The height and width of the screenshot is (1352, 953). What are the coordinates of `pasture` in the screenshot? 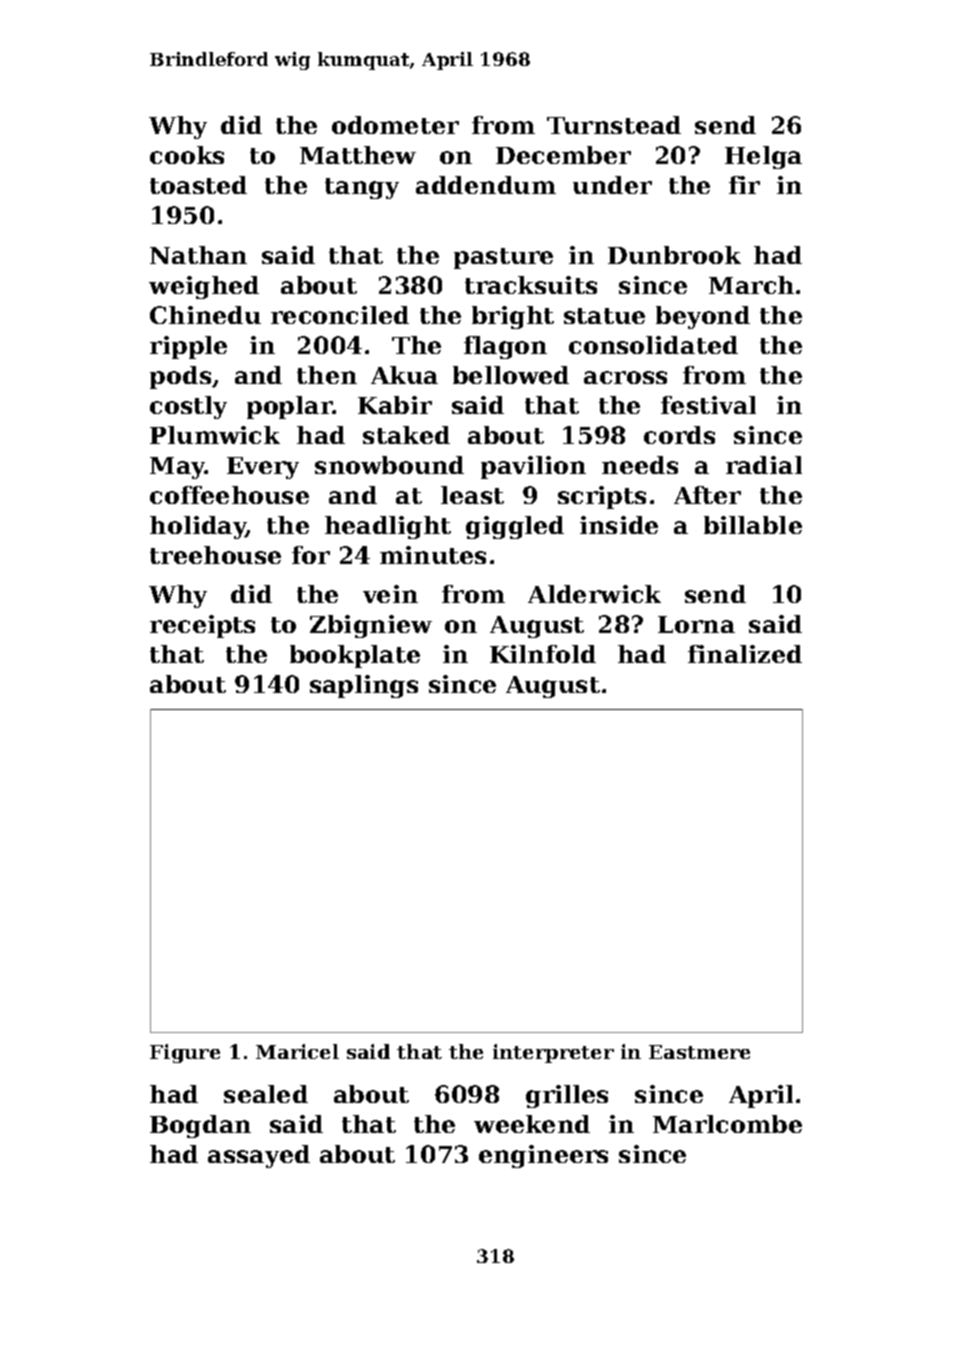 It's located at (503, 258).
